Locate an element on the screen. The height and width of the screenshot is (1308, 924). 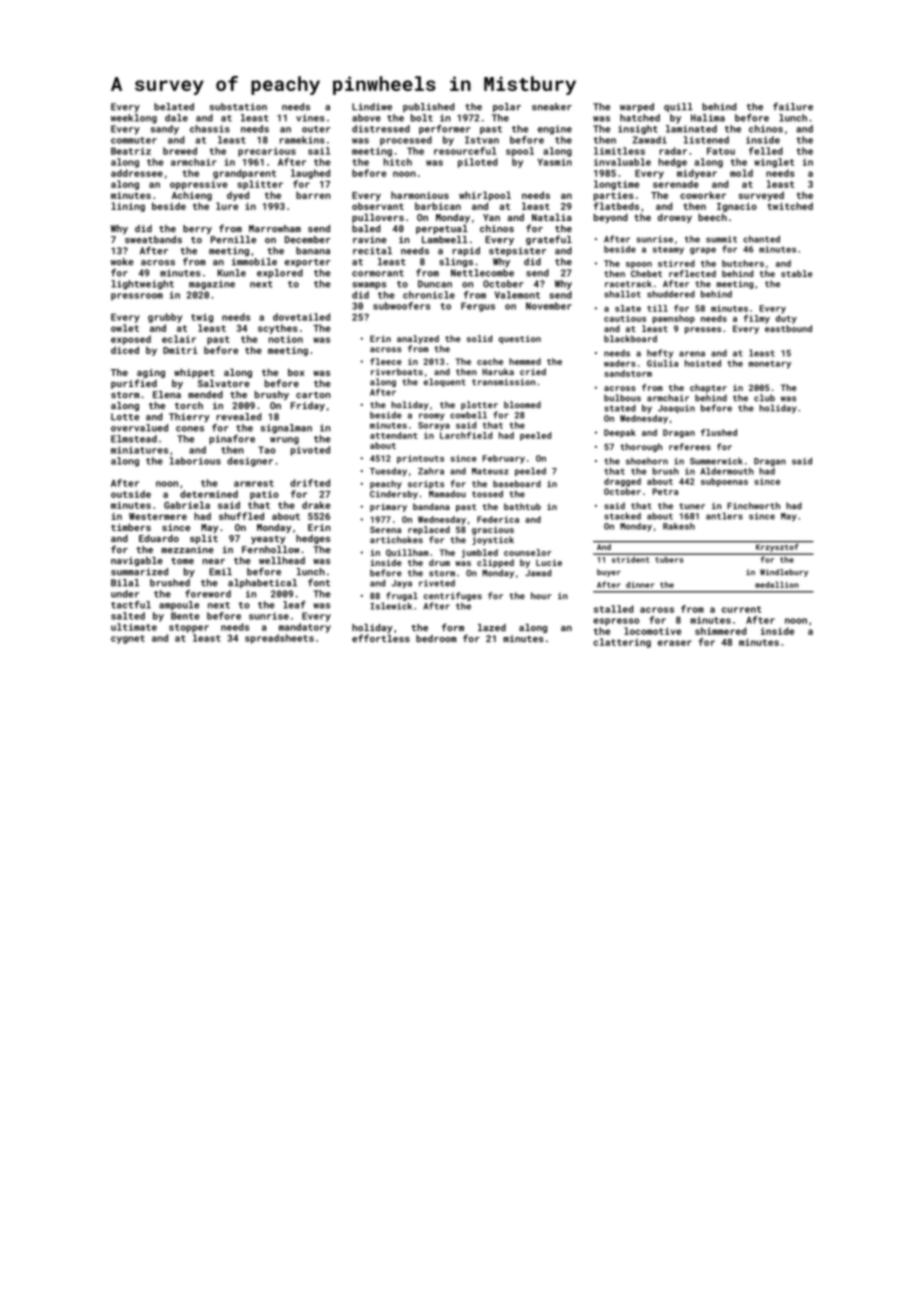
chanted is located at coordinates (761, 239).
